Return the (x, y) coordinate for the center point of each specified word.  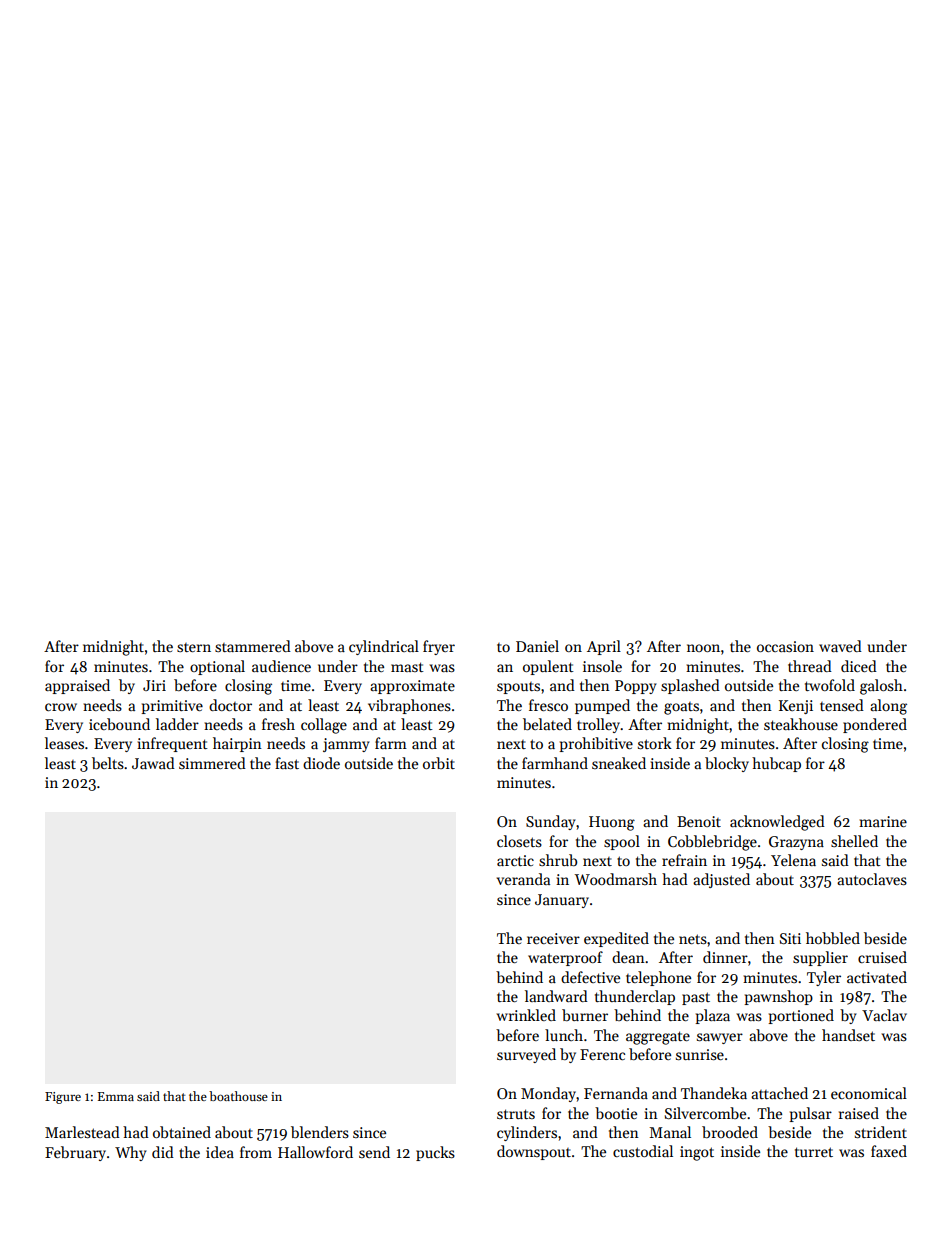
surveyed (526, 1055)
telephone (658, 978)
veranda (523, 879)
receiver (553, 938)
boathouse (238, 1096)
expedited (616, 939)
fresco (548, 705)
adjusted (721, 880)
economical (869, 1093)
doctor (230, 705)
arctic (515, 860)
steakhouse (801, 724)
